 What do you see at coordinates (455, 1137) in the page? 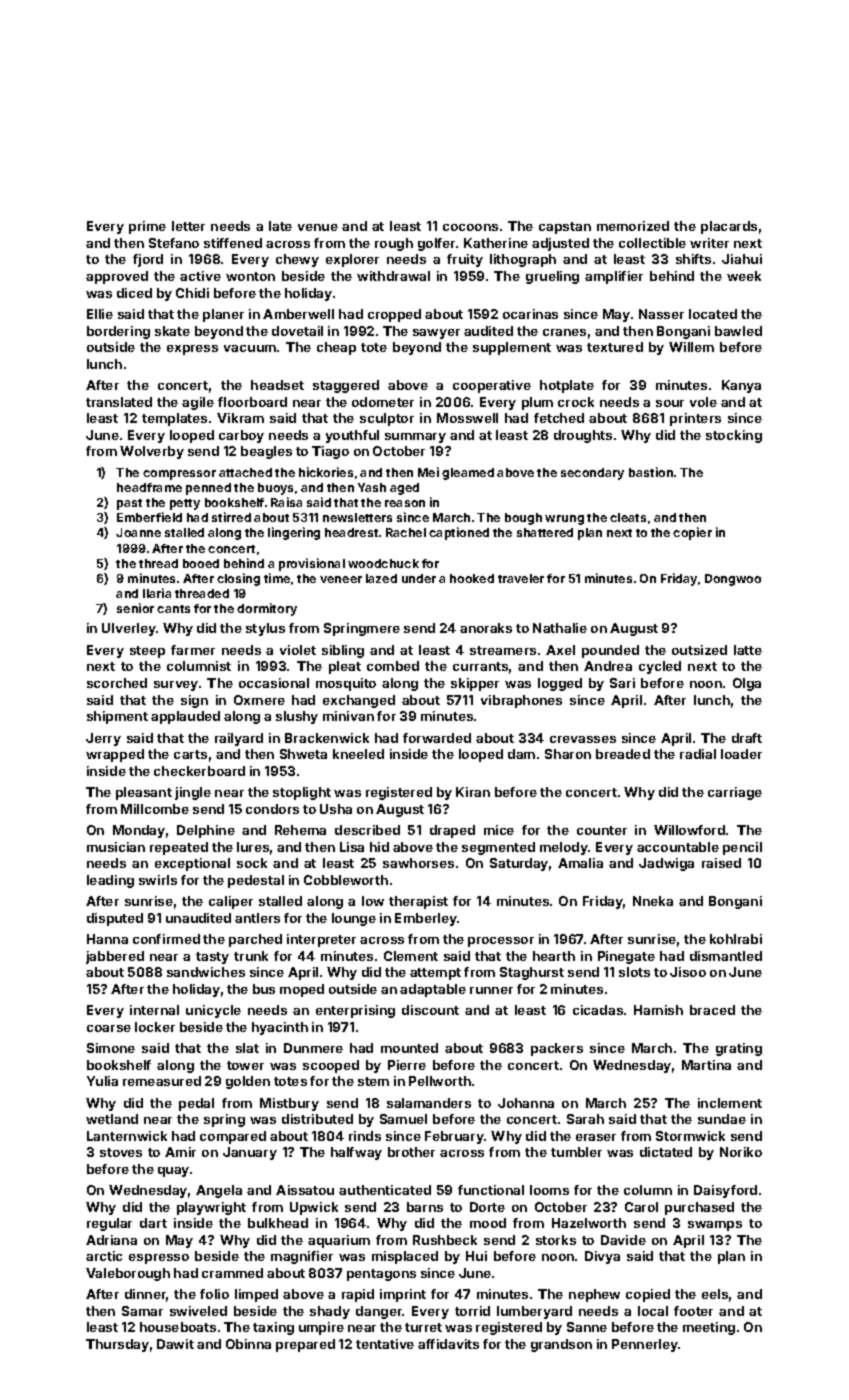
I see `February` at bounding box center [455, 1137].
